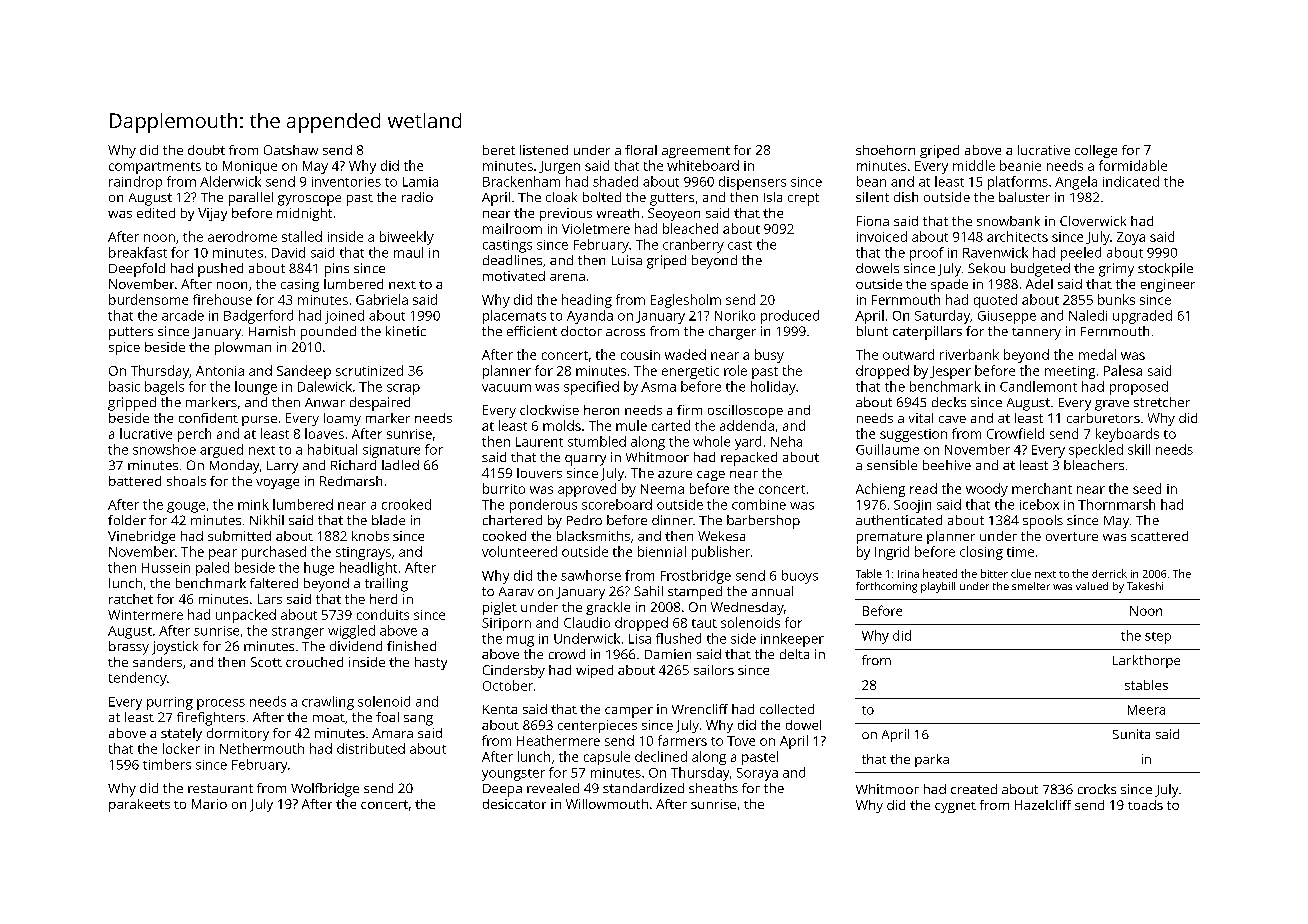 The image size is (1308, 924). What do you see at coordinates (135, 183) in the page?
I see `raindrop` at bounding box center [135, 183].
